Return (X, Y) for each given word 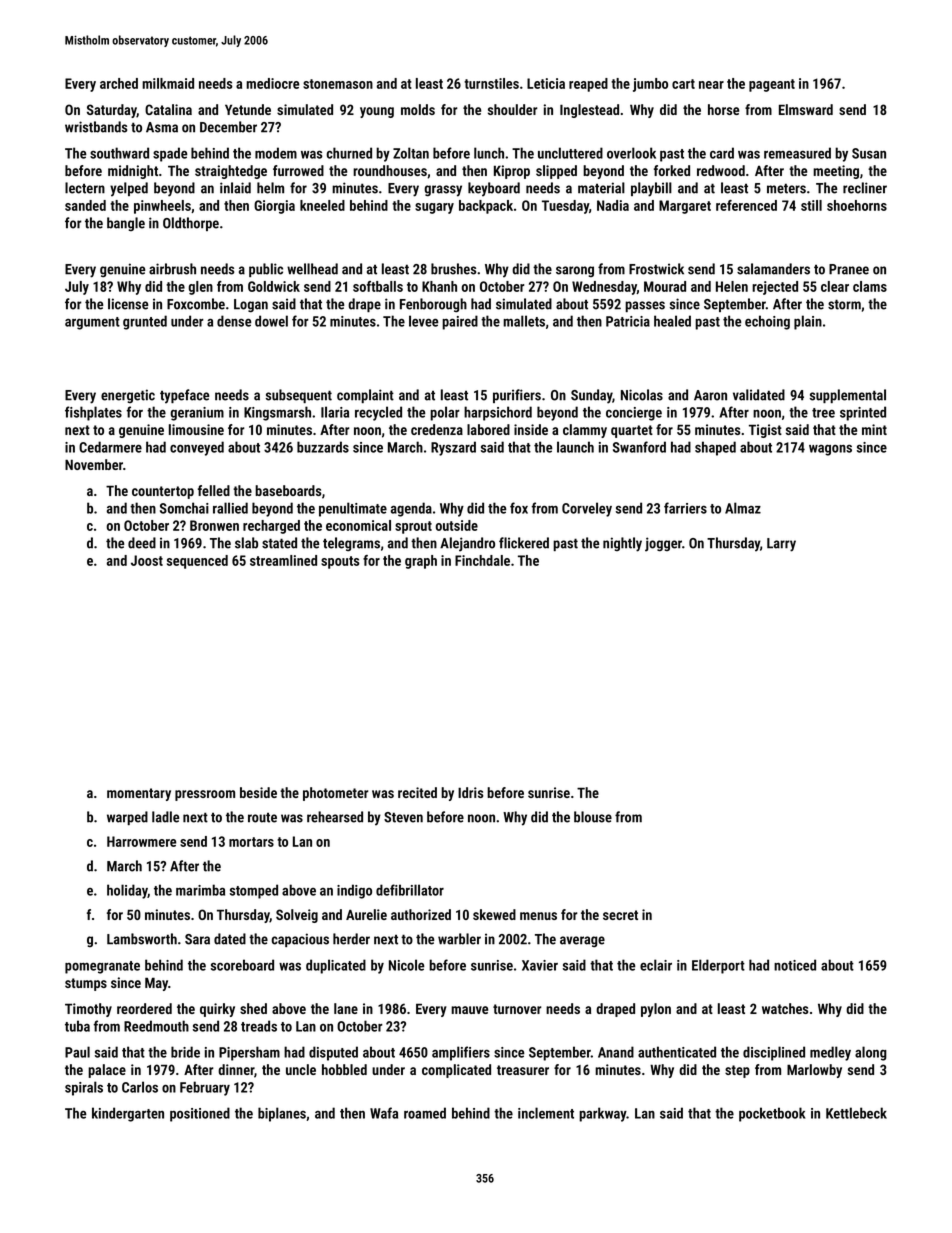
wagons (830, 450)
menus (538, 916)
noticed (795, 965)
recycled (378, 413)
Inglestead (589, 111)
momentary (139, 794)
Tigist (765, 431)
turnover (517, 1009)
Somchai (184, 508)
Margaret (685, 207)
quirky (217, 1010)
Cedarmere (110, 447)
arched (119, 83)
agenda (411, 509)
